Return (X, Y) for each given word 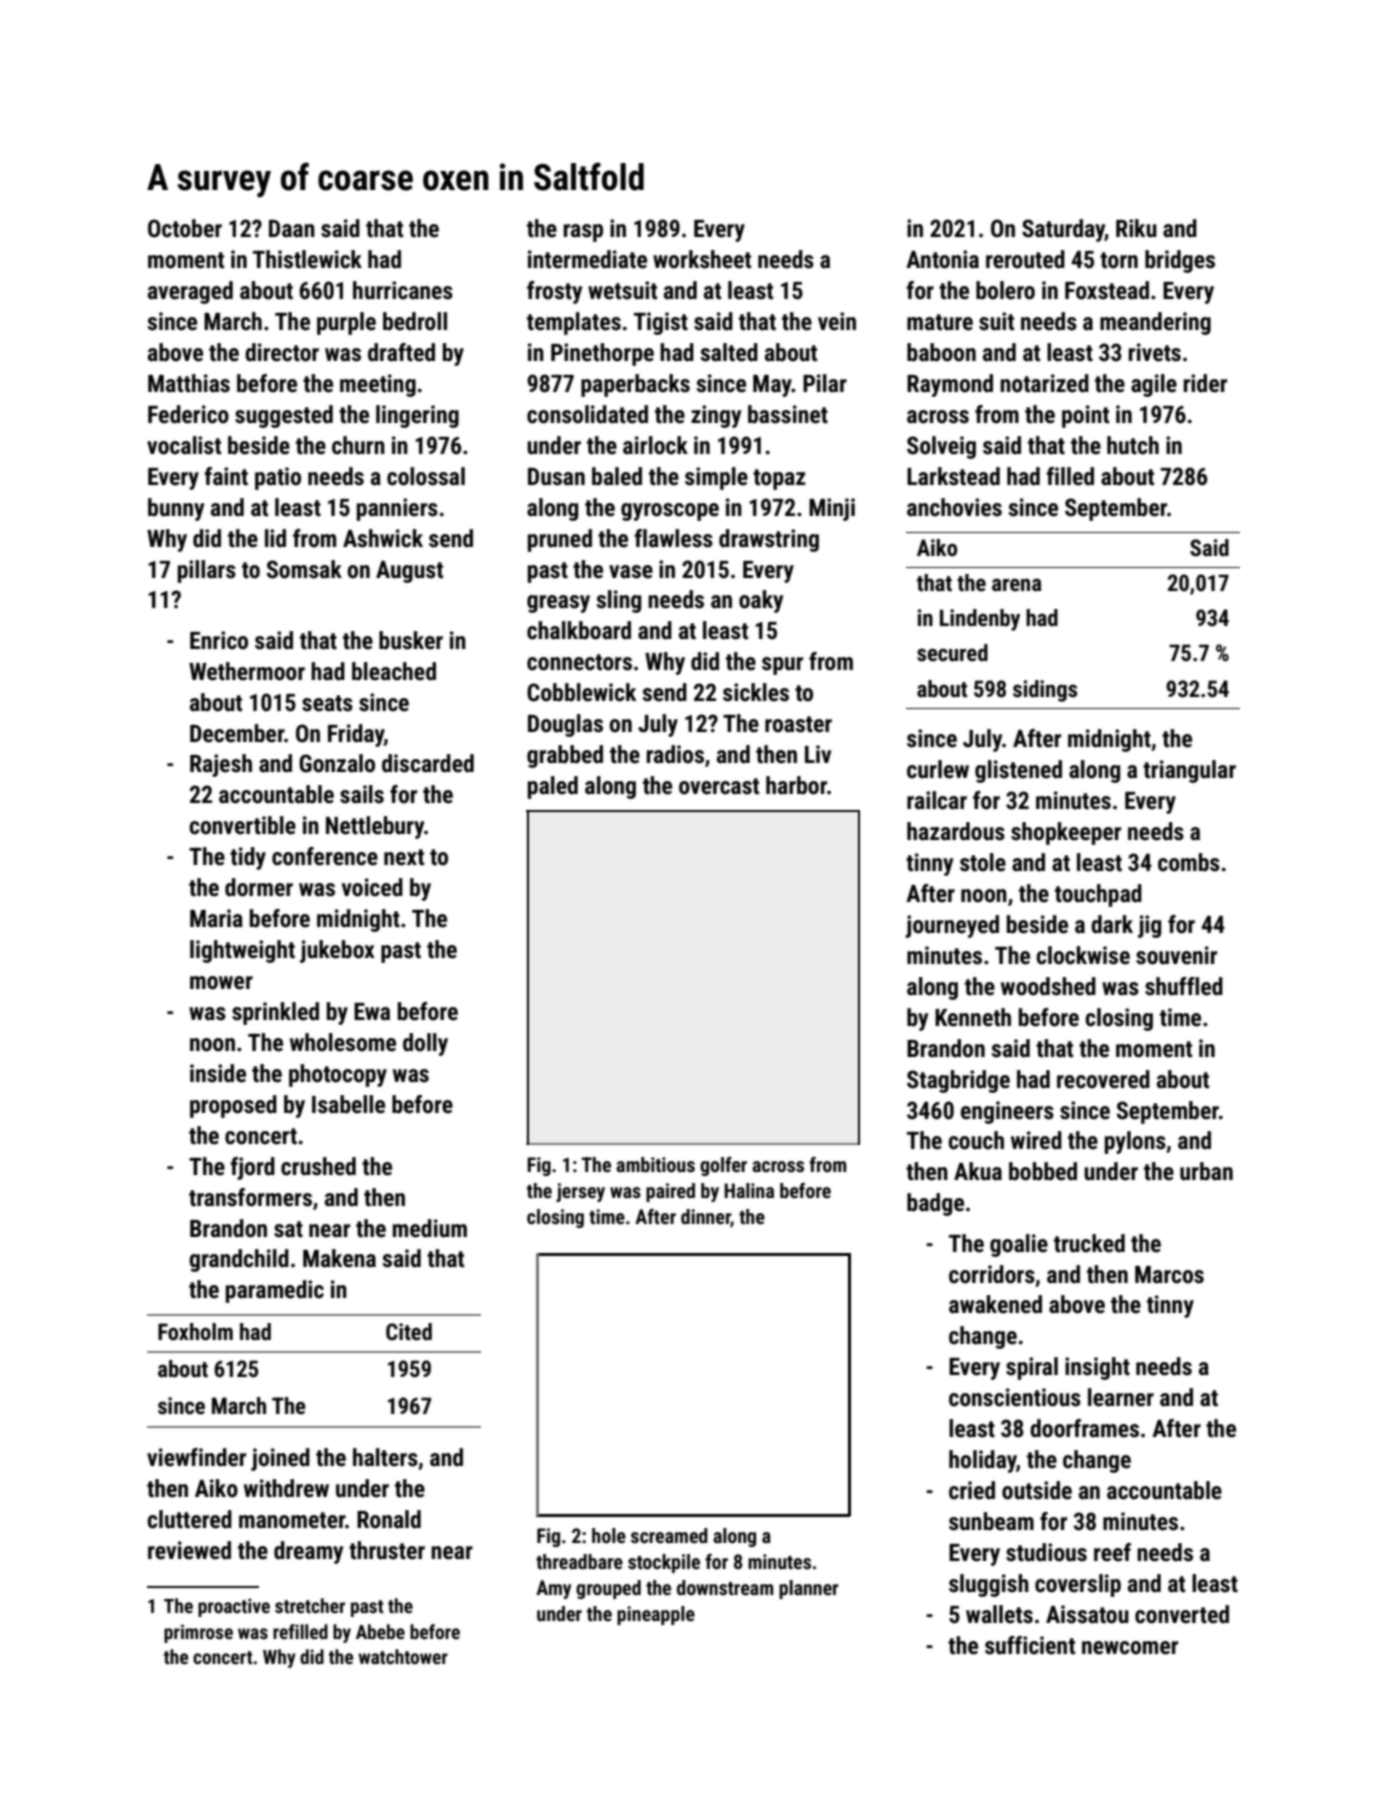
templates (574, 323)
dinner (706, 1217)
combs (1189, 862)
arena (1017, 585)
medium (430, 1228)
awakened (995, 1304)
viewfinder (196, 1457)
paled (553, 787)
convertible (242, 825)
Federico (188, 414)
